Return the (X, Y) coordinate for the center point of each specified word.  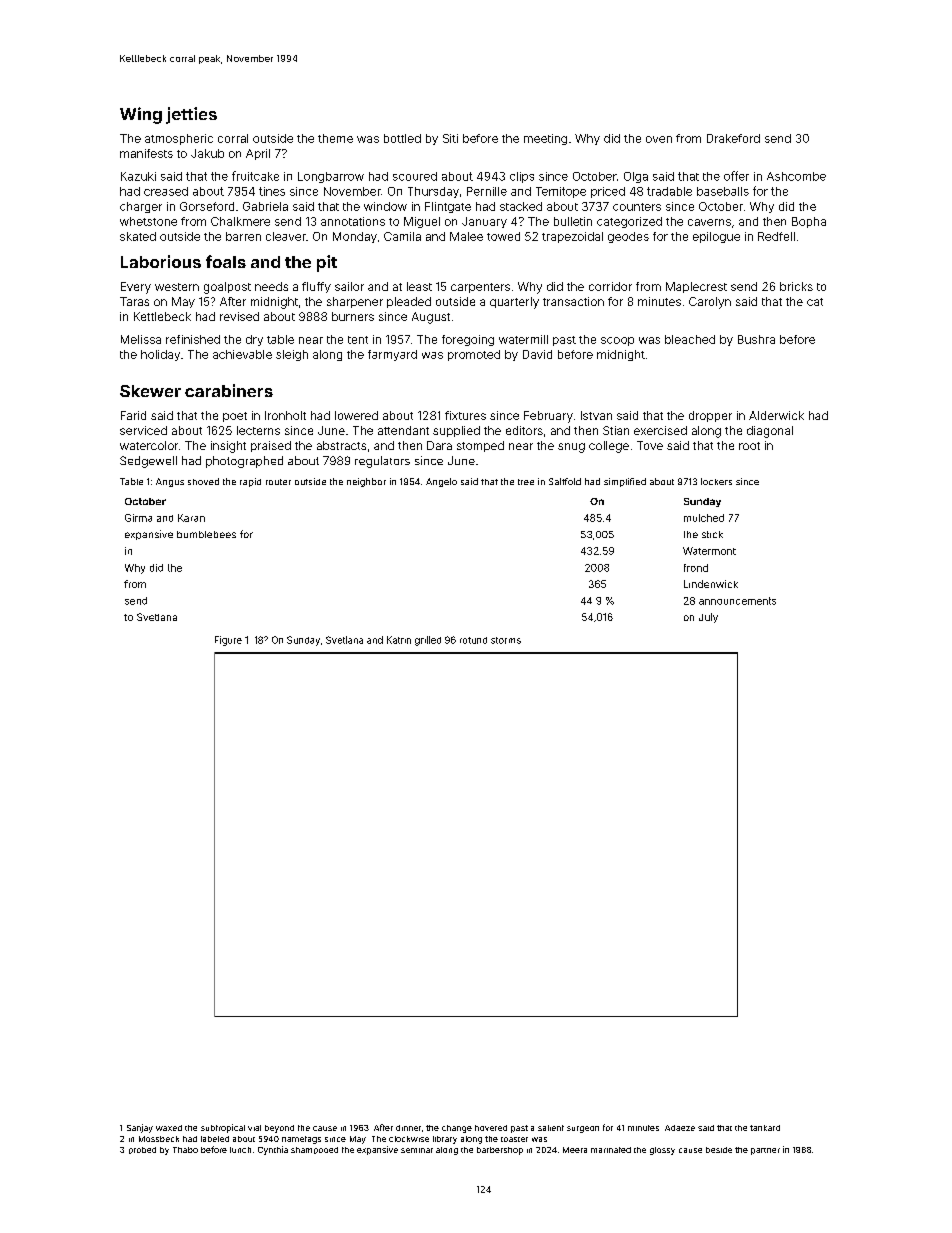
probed (142, 1150)
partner (765, 1151)
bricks (796, 286)
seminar (417, 1150)
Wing (141, 115)
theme (335, 138)
